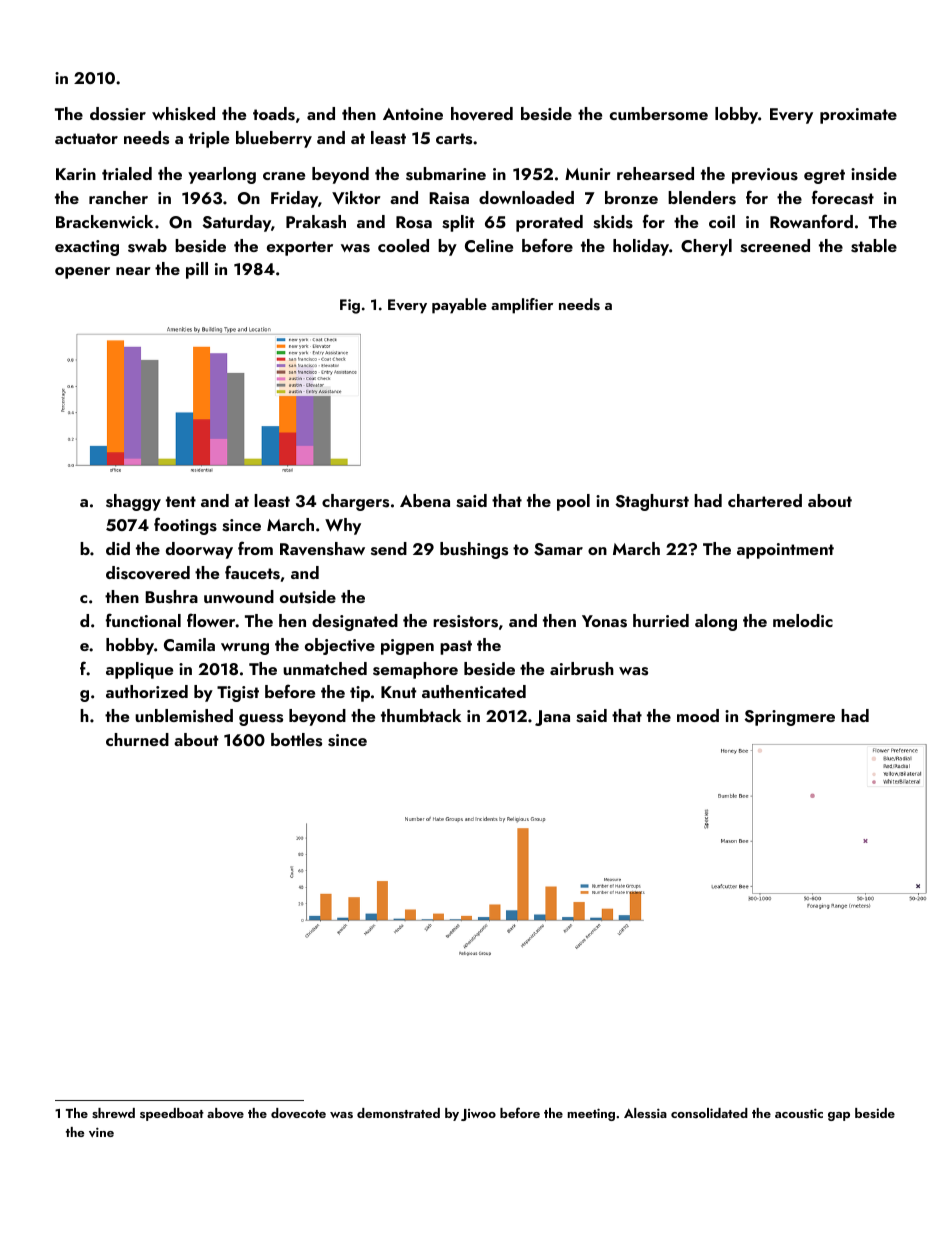 This document has height=1233, width=952. I want to click on designated, so click(355, 622).
